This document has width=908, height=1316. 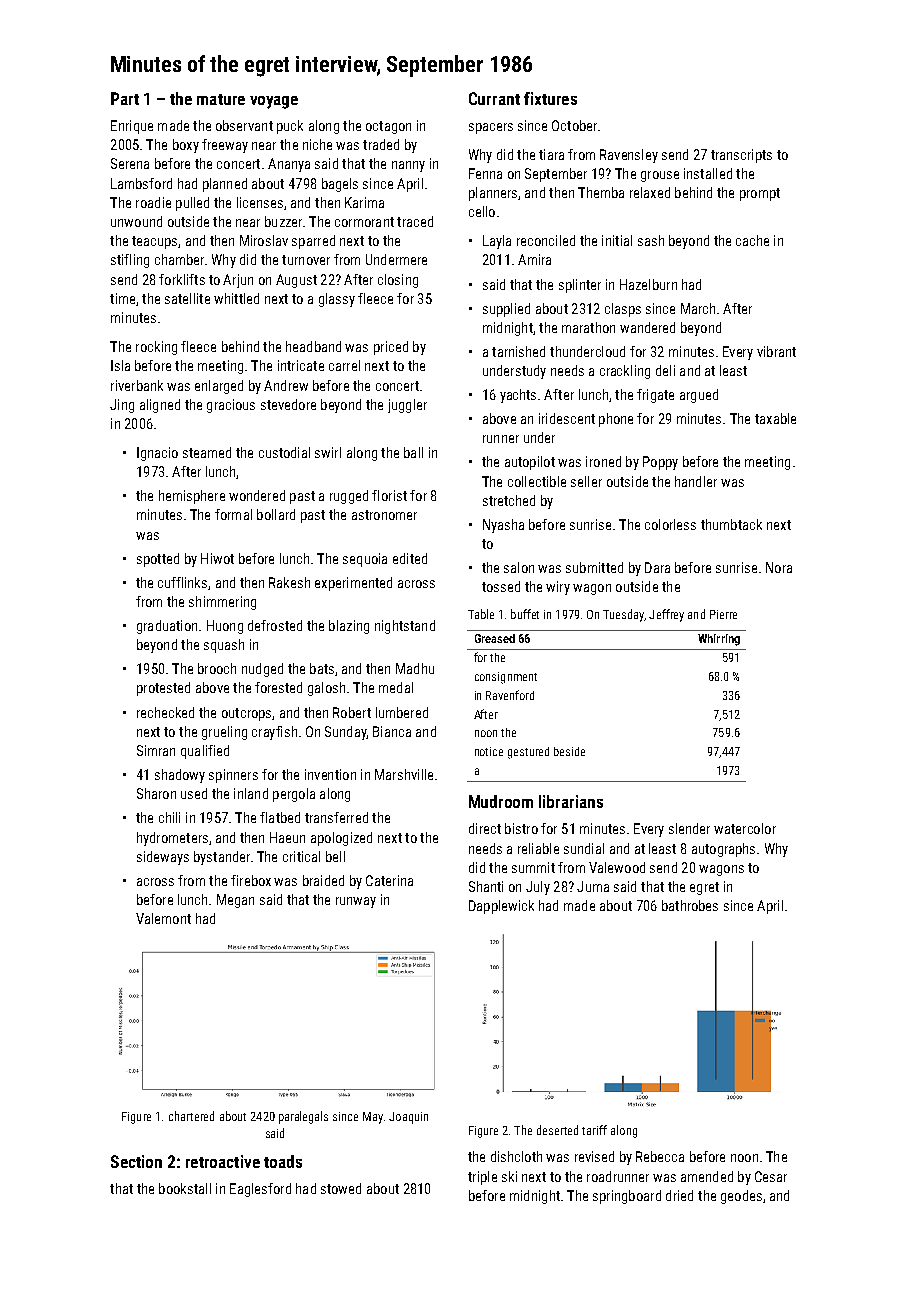 What do you see at coordinates (509, 1176) in the document?
I see `ski` at bounding box center [509, 1176].
